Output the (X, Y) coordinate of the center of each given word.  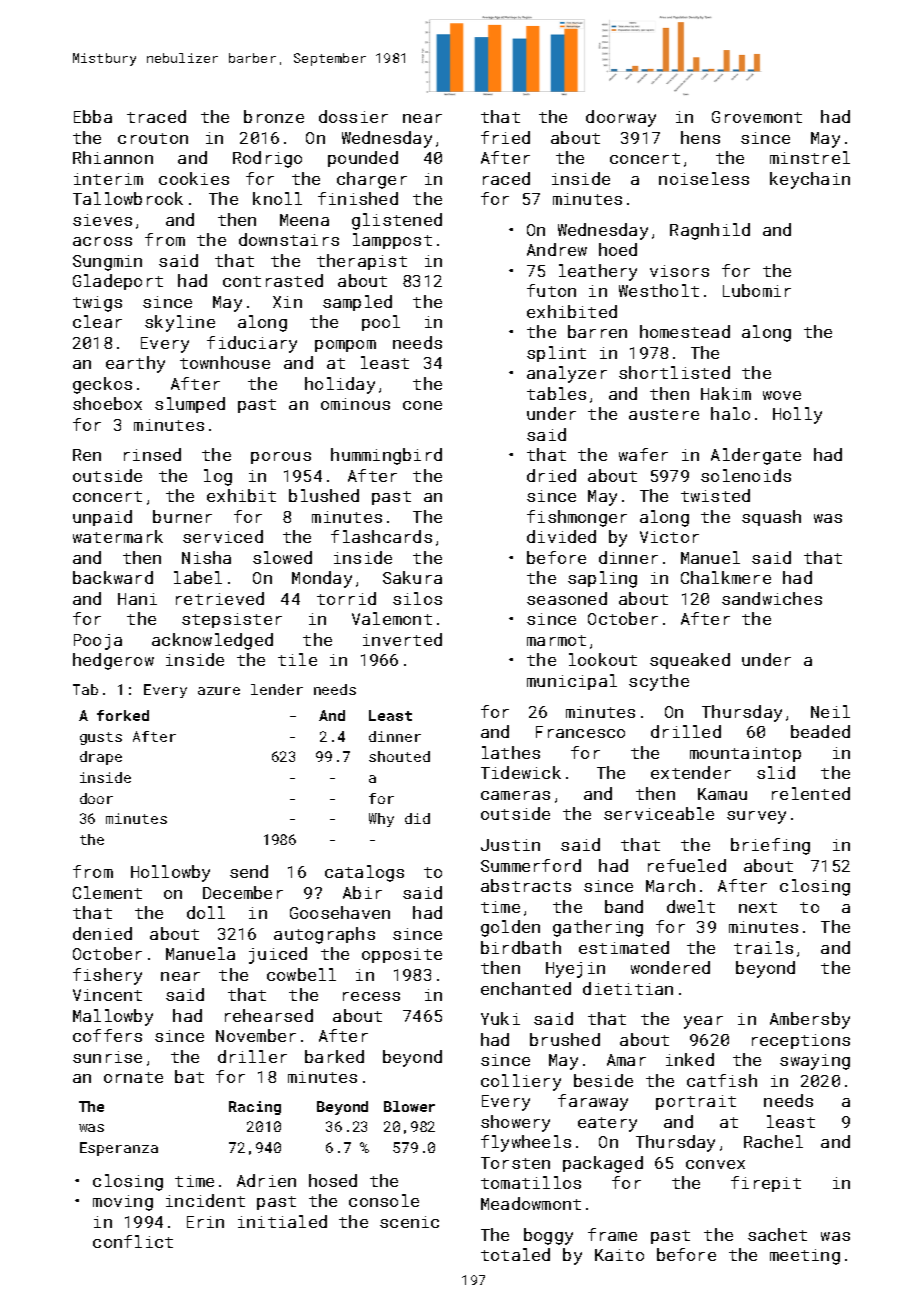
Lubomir (757, 290)
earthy (135, 364)
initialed (282, 1221)
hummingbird (386, 456)
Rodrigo (267, 159)
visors (679, 271)
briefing (770, 846)
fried (505, 137)
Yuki (500, 1018)
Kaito (619, 1255)
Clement (107, 892)
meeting (805, 1257)
